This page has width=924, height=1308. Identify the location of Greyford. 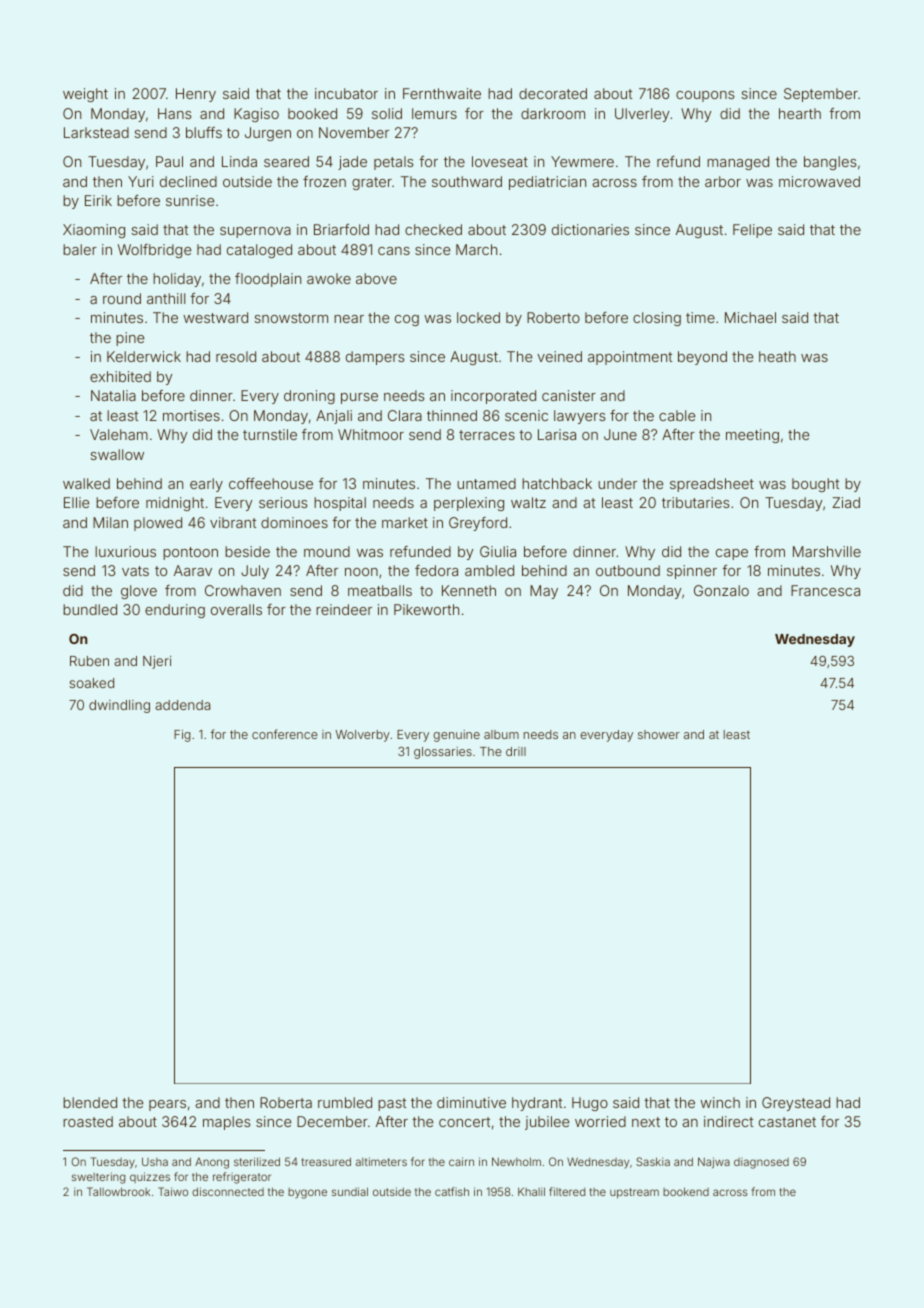
(478, 524).
